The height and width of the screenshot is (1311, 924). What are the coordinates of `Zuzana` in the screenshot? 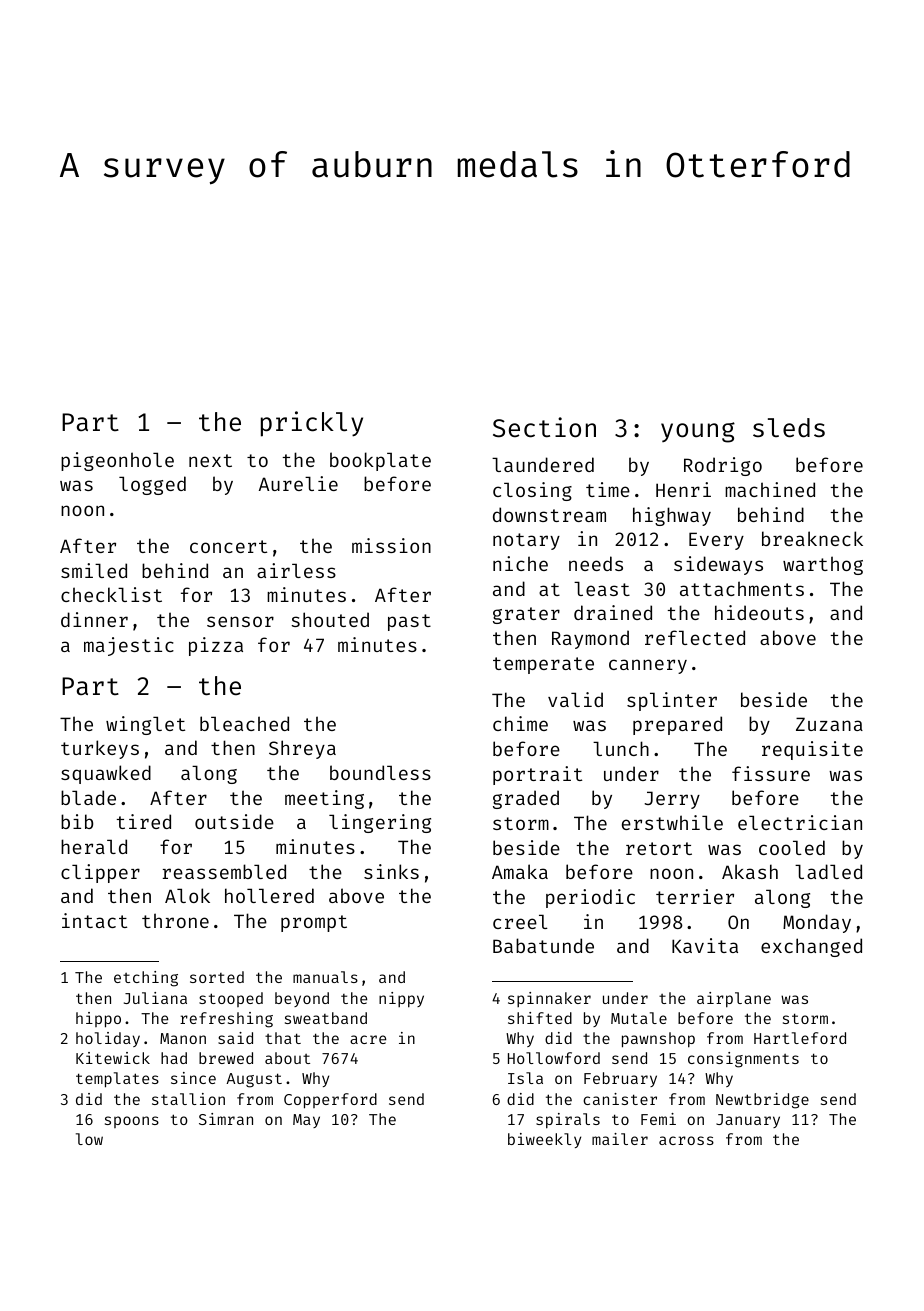 It's located at (829, 724).
